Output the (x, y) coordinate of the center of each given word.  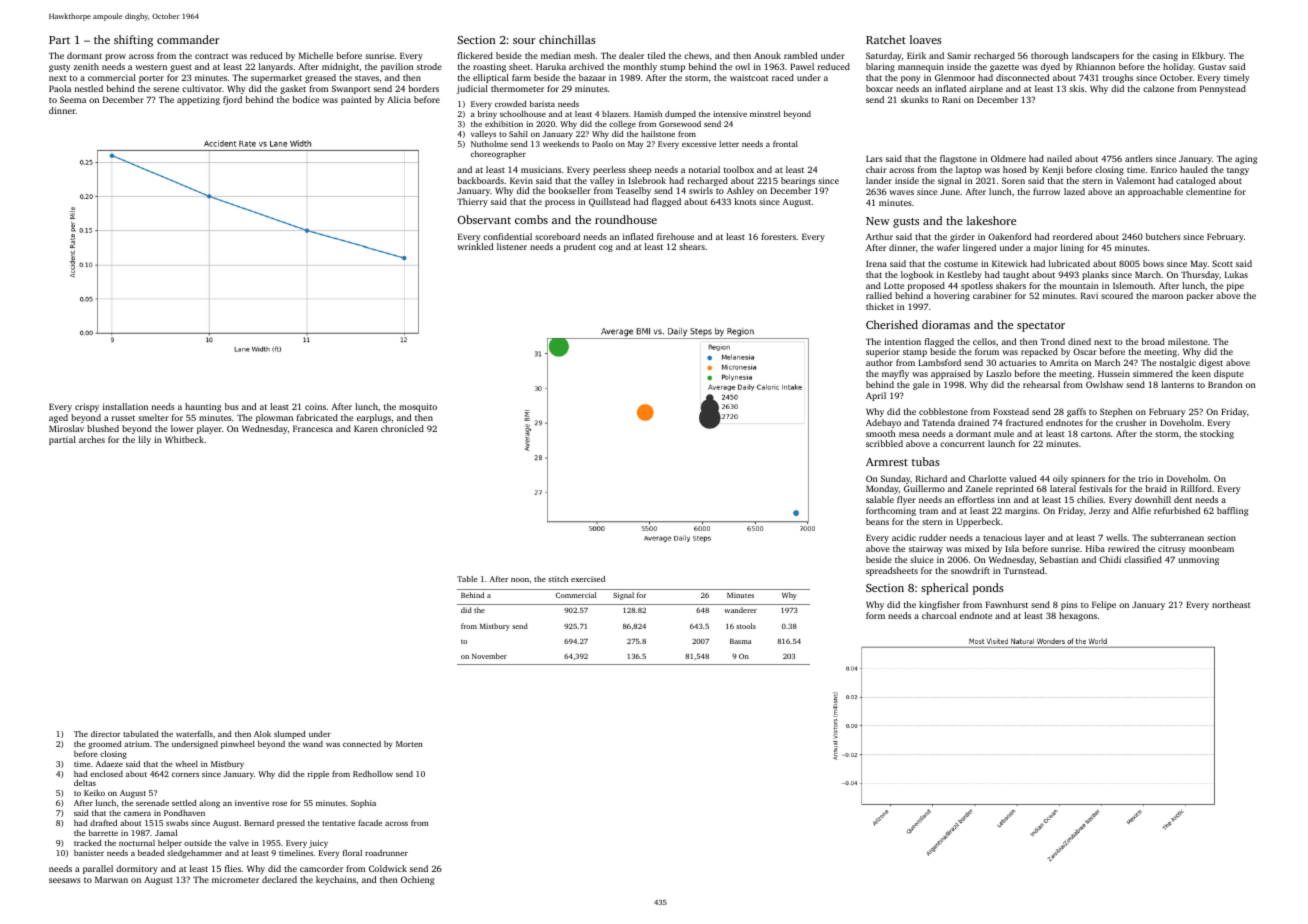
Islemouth (1133, 285)
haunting (203, 407)
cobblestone (943, 411)
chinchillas (567, 39)
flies (233, 868)
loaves (926, 39)
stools (746, 626)
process (560, 203)
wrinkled (475, 246)
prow (115, 57)
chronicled (402, 428)
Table (467, 579)
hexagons (1078, 616)
